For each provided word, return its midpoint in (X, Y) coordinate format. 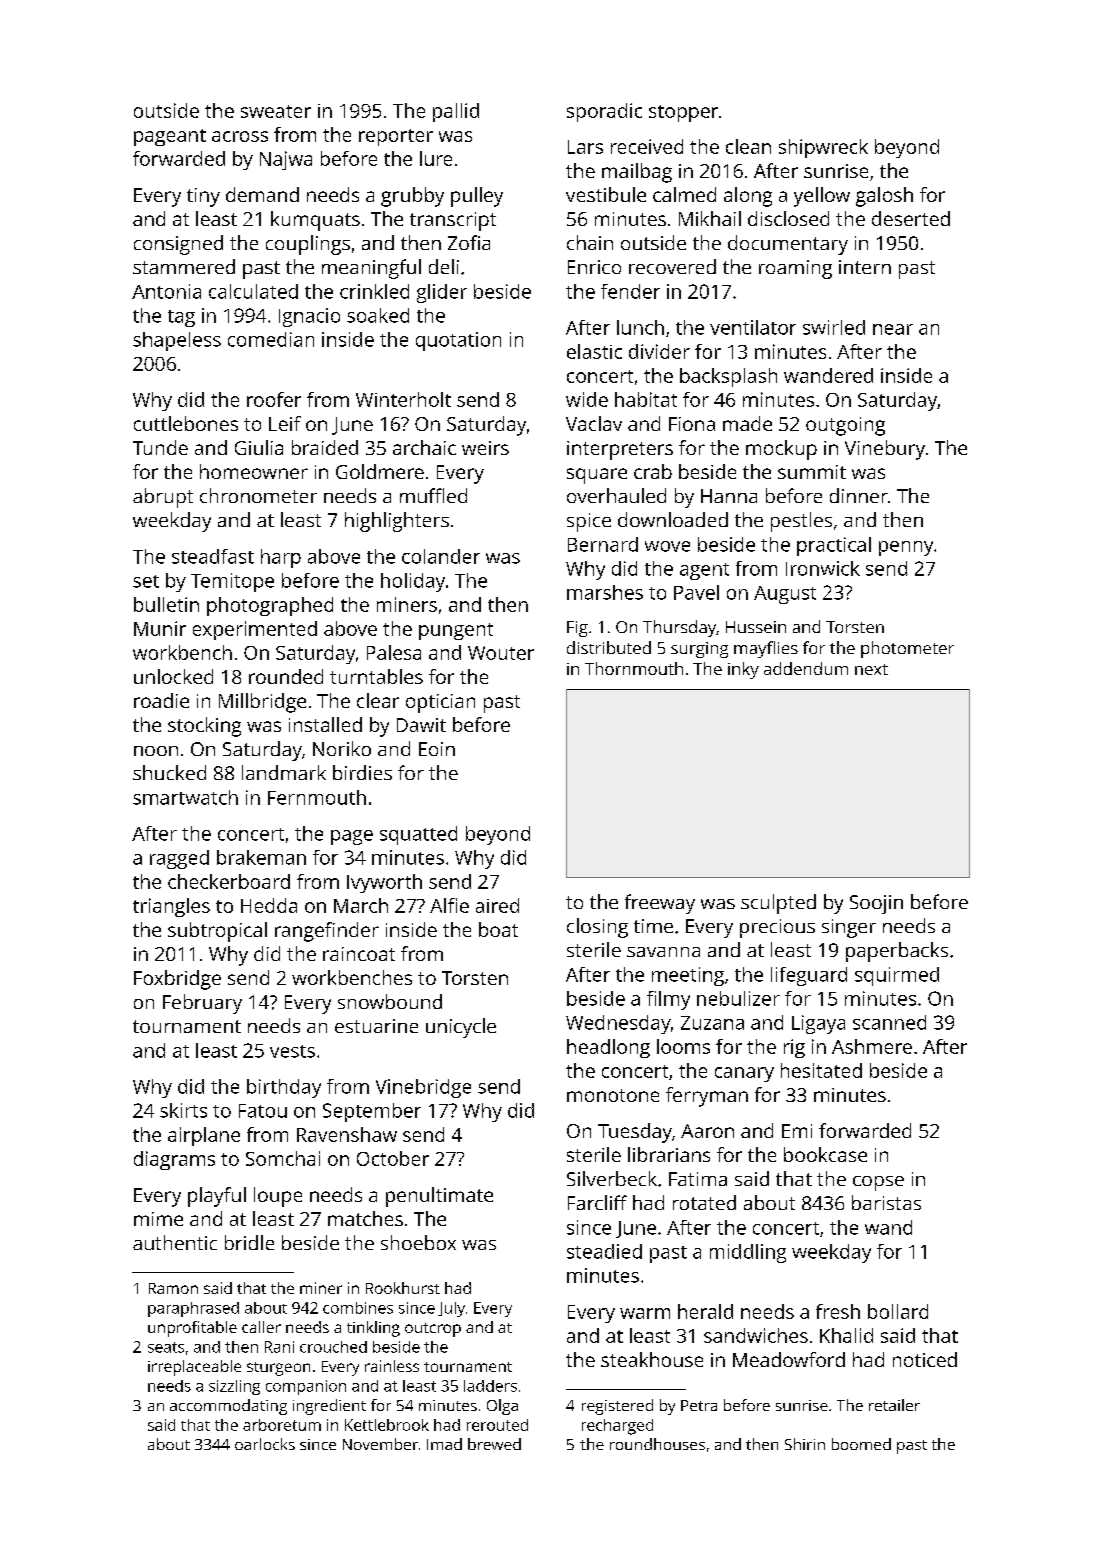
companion (306, 1387)
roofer (274, 399)
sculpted (778, 904)
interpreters (620, 450)
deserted (911, 218)
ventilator (753, 327)
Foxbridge (177, 980)
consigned (178, 245)
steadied (604, 1251)
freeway (660, 904)
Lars (585, 147)
